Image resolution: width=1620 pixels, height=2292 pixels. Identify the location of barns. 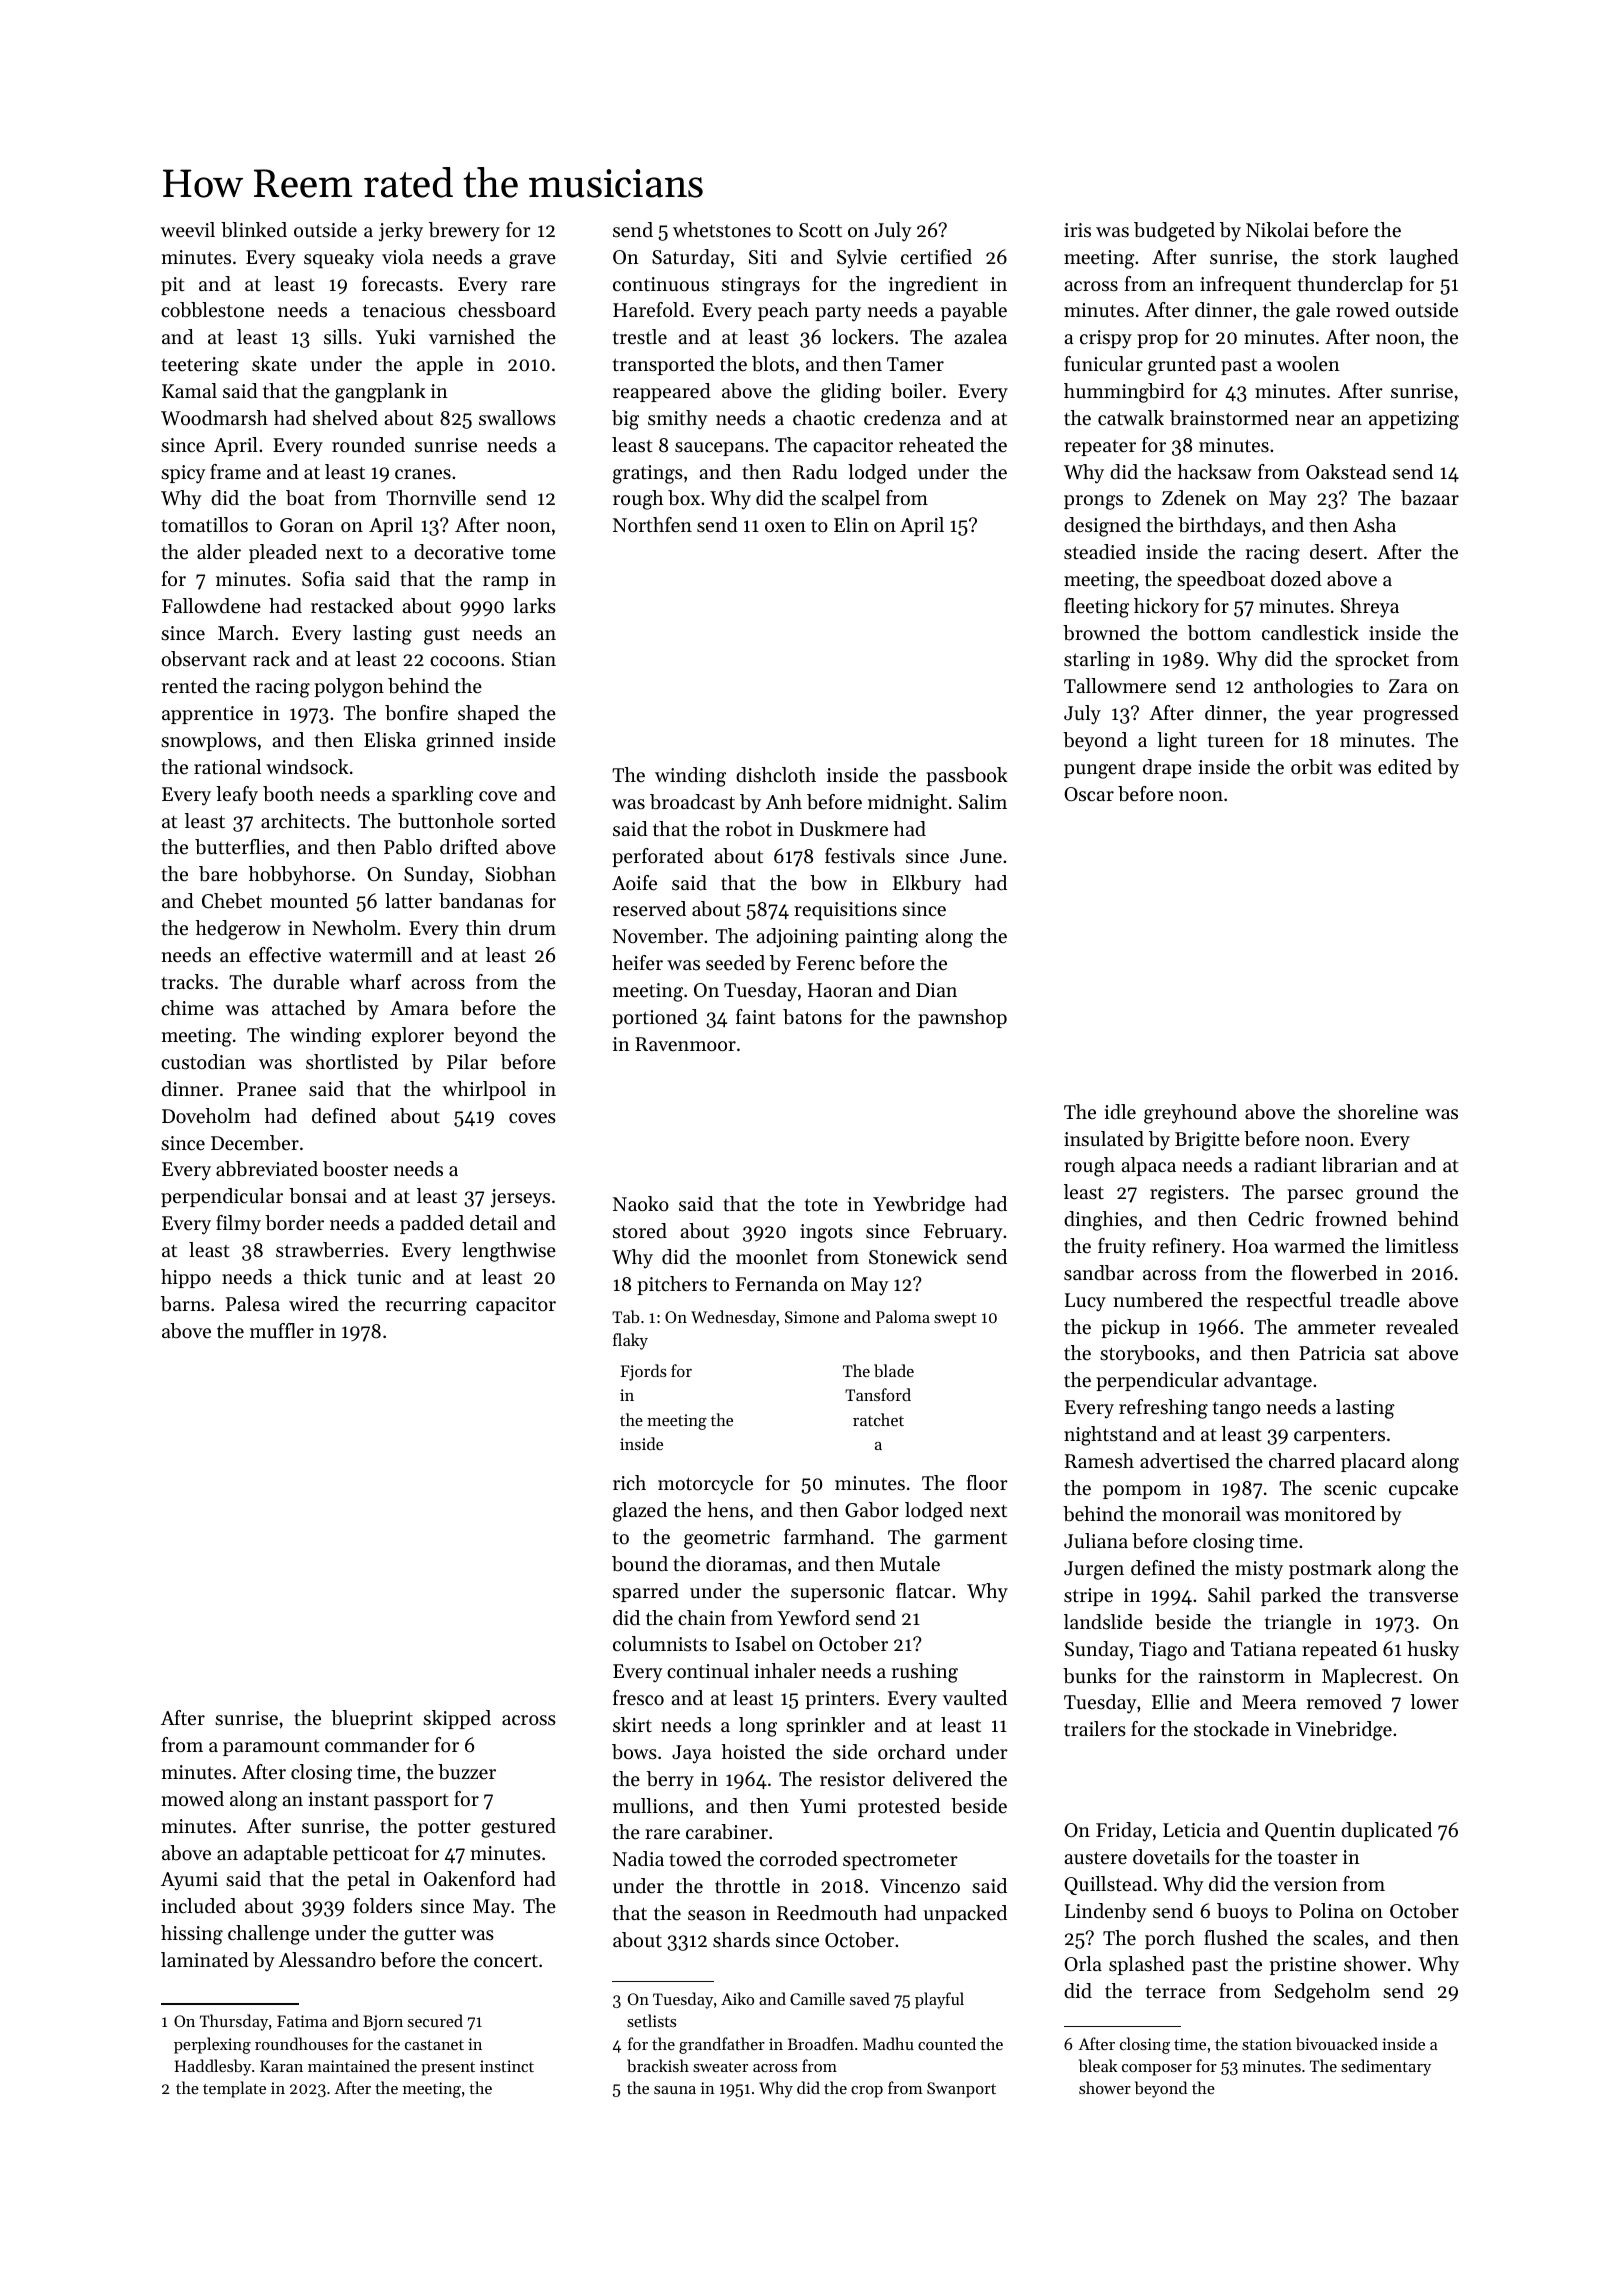
(185, 1304).
